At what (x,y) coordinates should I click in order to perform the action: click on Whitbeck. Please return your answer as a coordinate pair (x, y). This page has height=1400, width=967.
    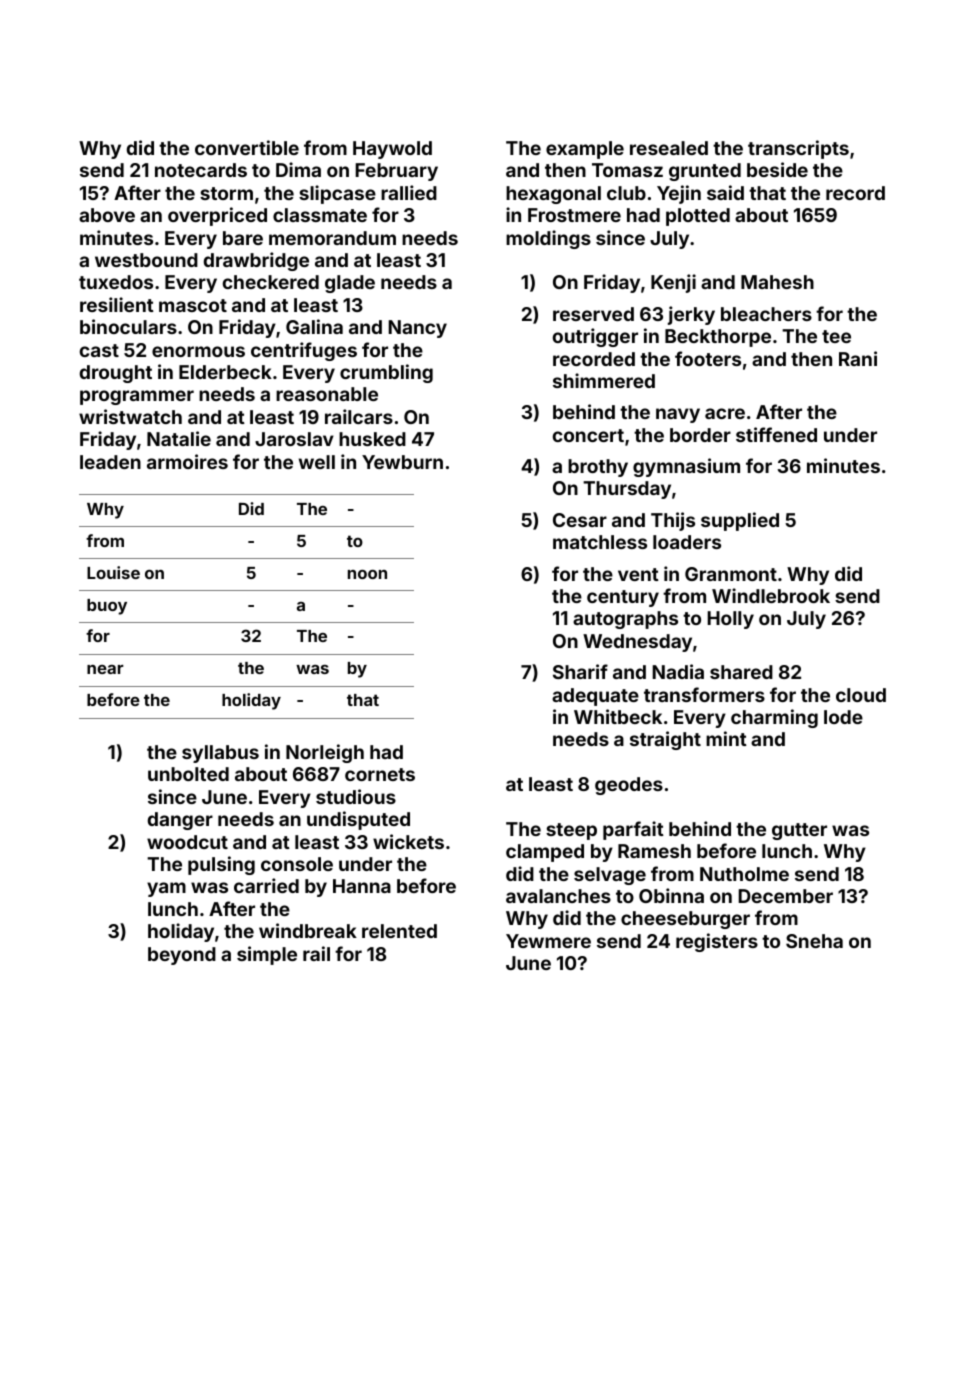
    Looking at the image, I should click on (618, 716).
